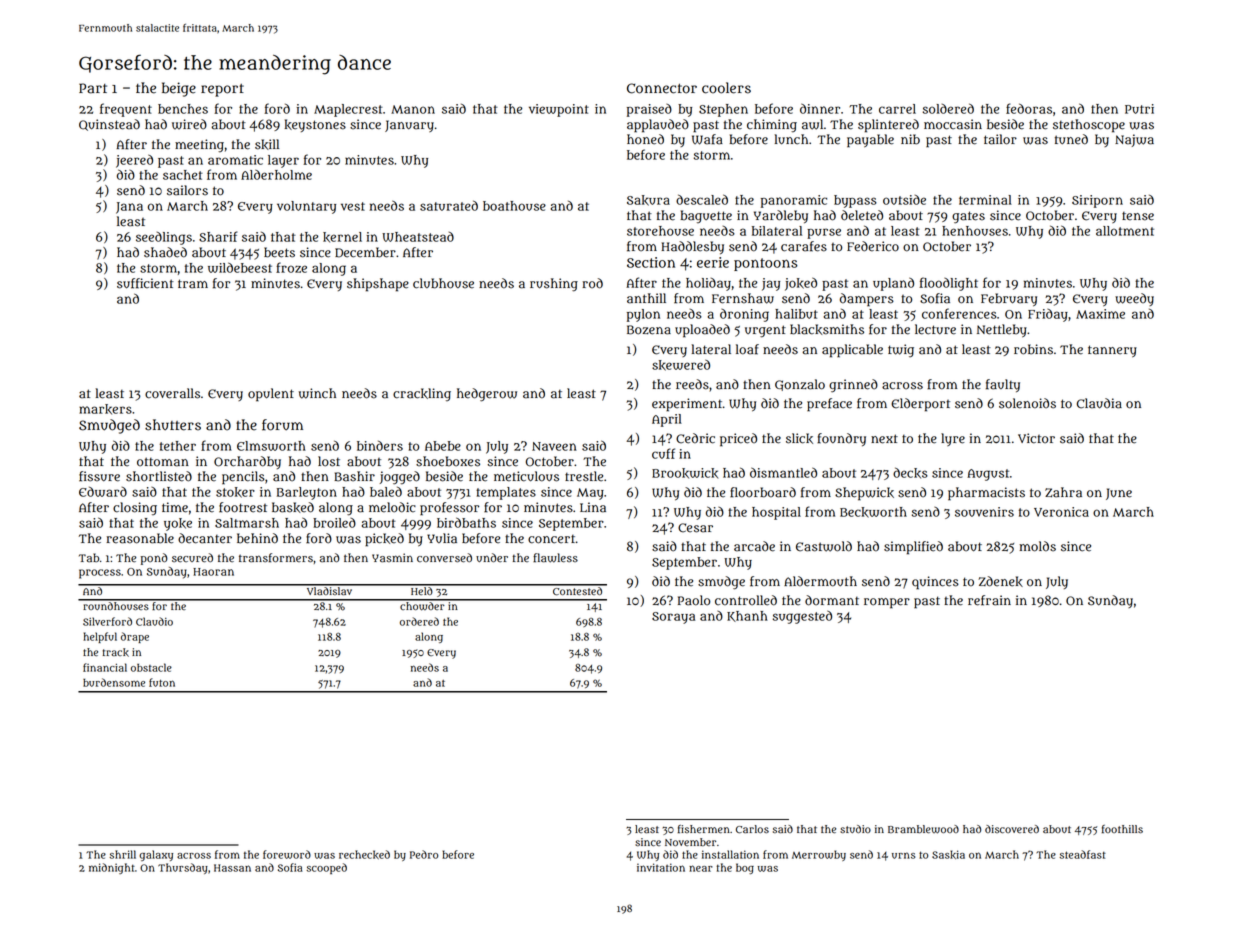  Describe the element at coordinates (747, 616) in the document. I see `Khanh` at that location.
